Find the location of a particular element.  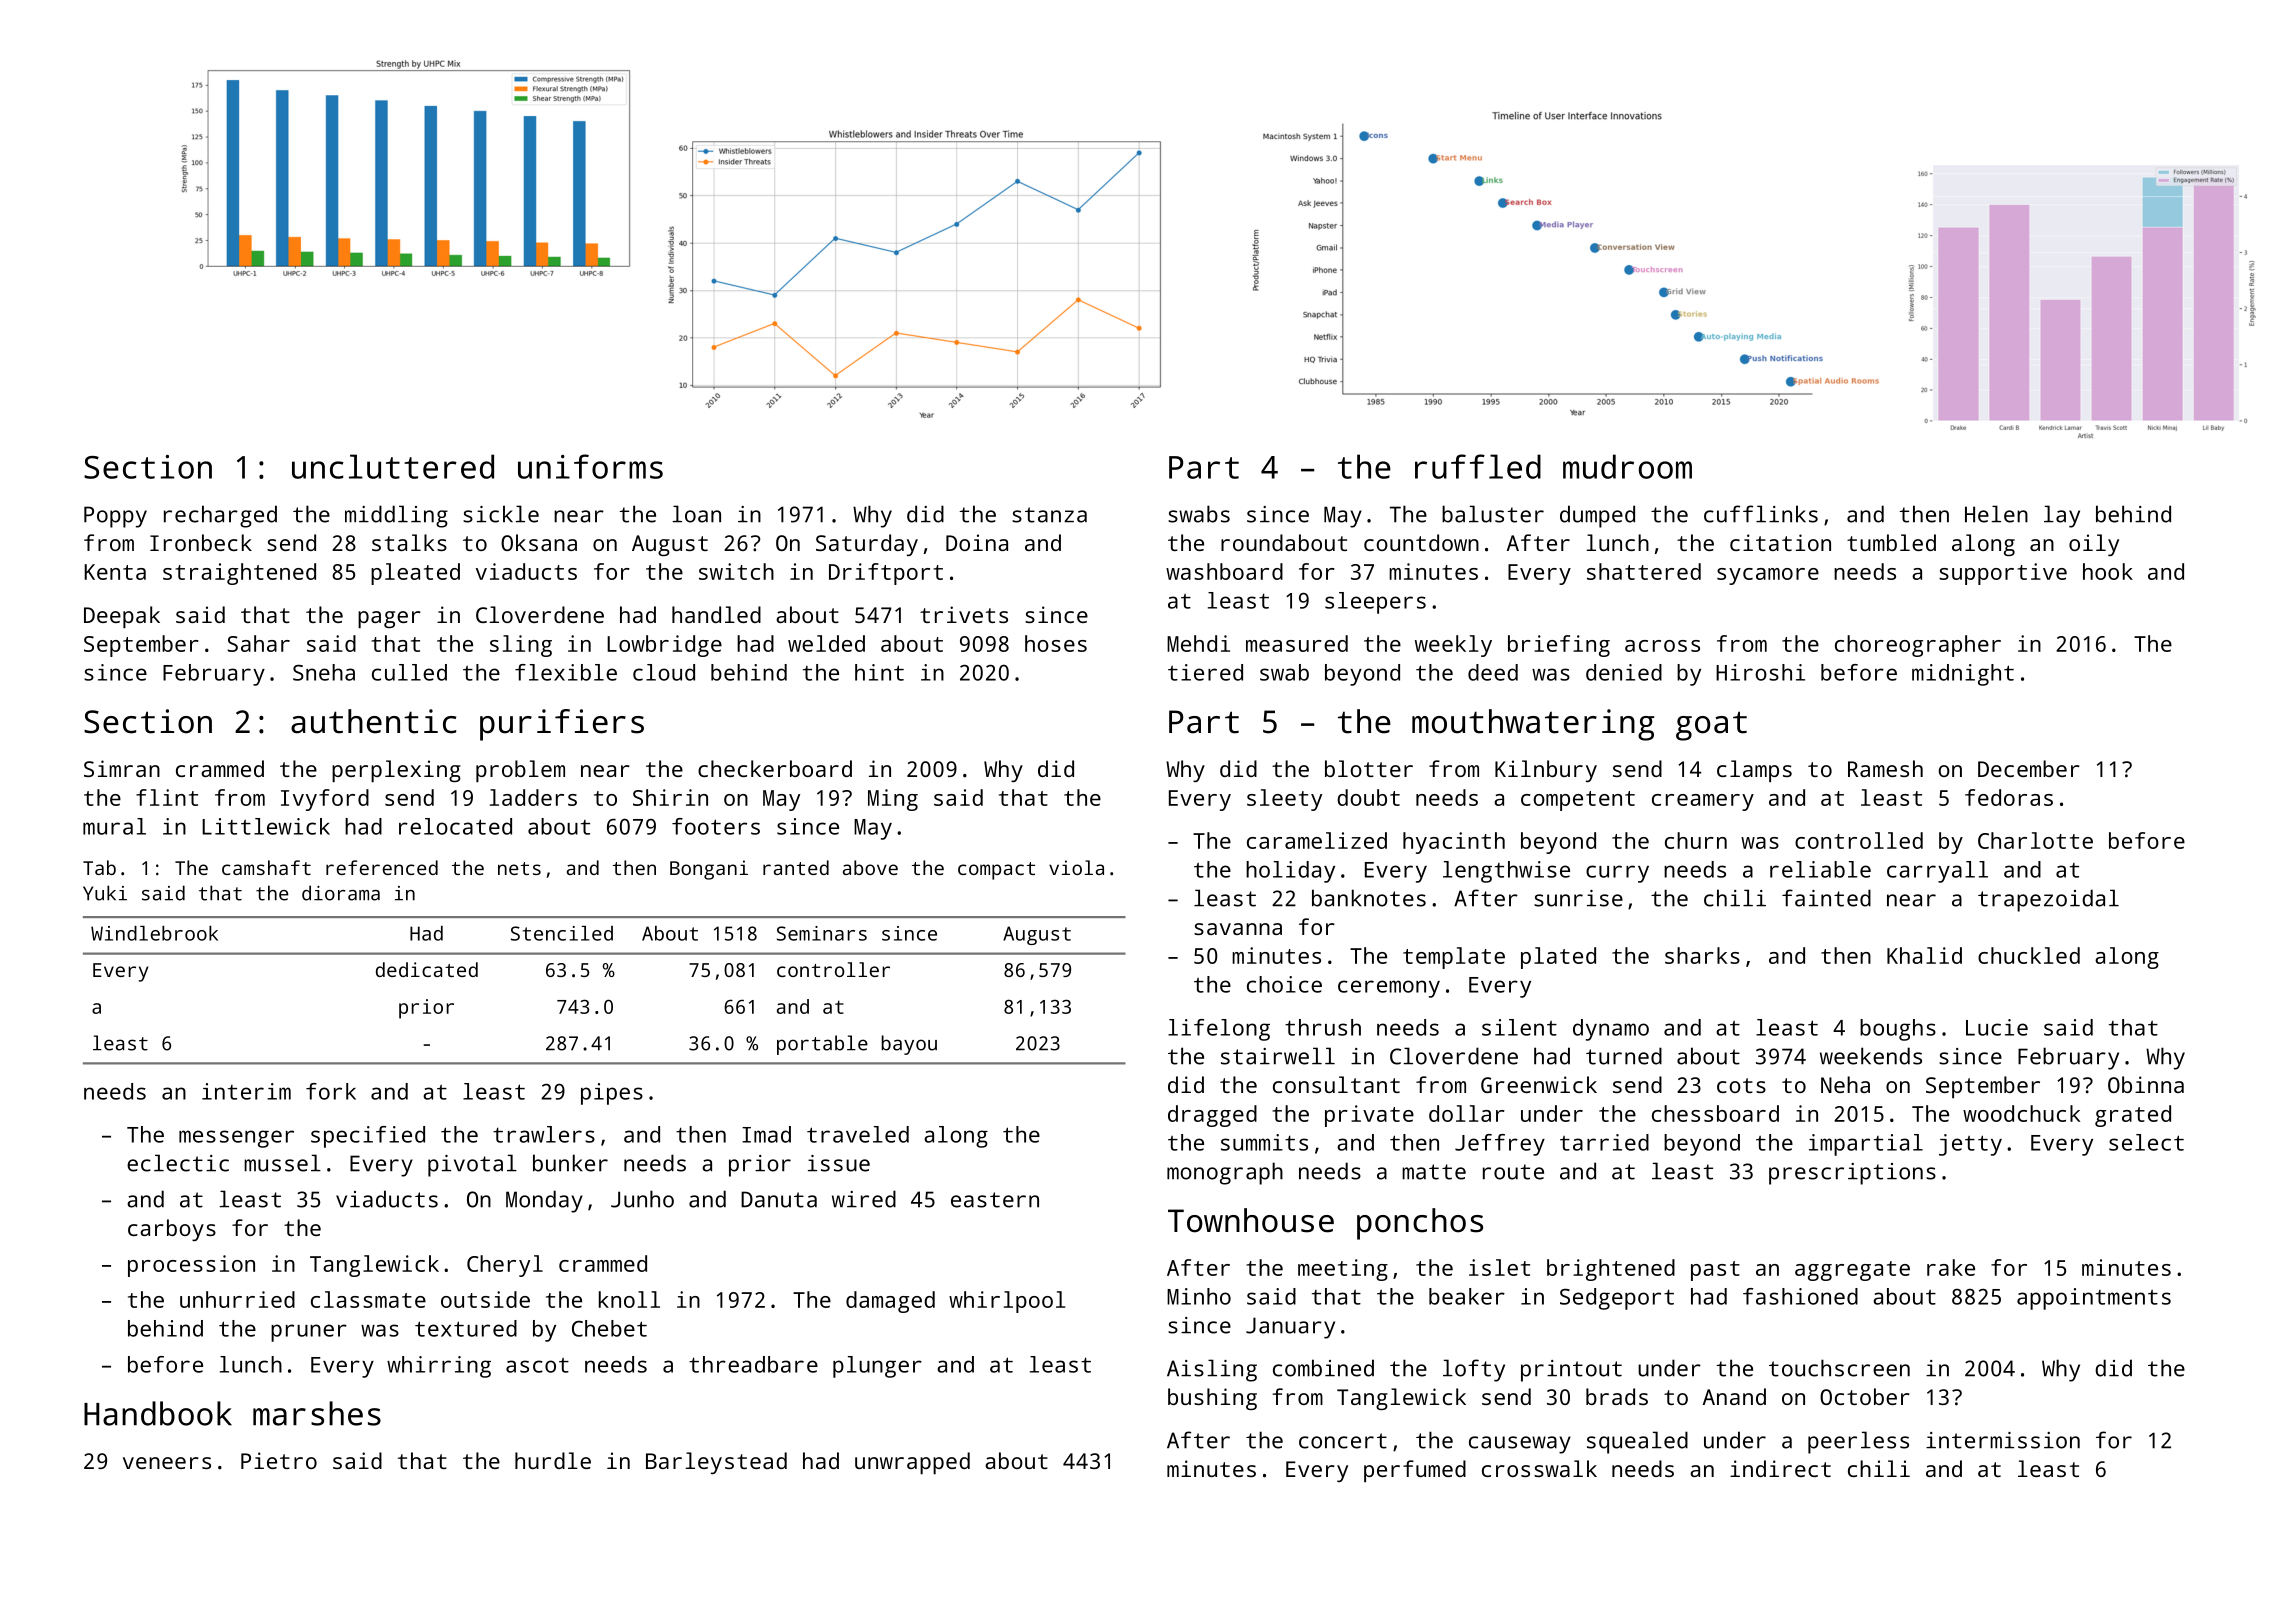

perplexing is located at coordinates (396, 771).
